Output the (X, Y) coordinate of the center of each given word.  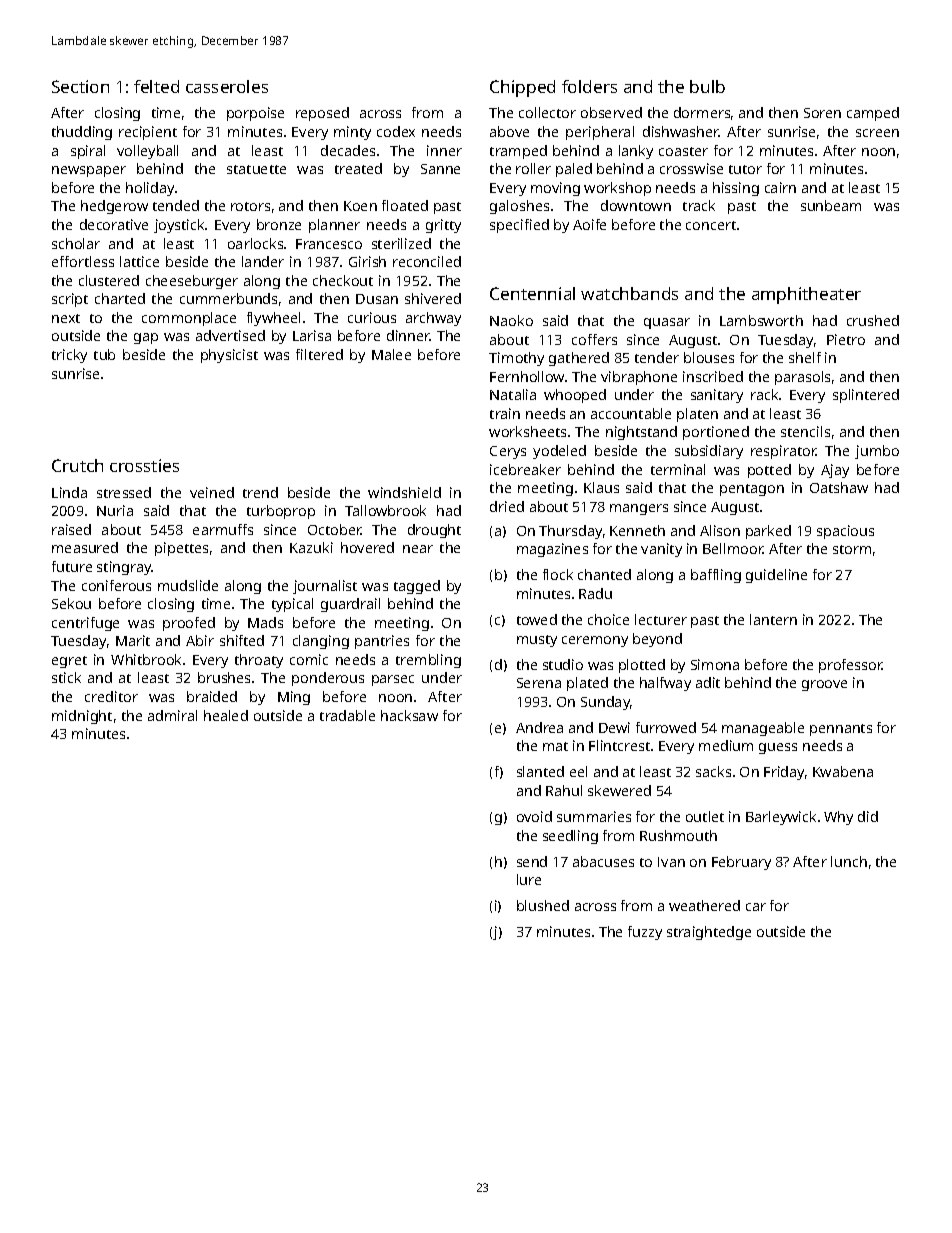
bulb (707, 86)
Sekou (71, 603)
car (756, 907)
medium (726, 745)
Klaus (601, 487)
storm (852, 549)
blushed (543, 905)
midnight (82, 717)
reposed (322, 114)
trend (260, 492)
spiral (88, 152)
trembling (428, 661)
